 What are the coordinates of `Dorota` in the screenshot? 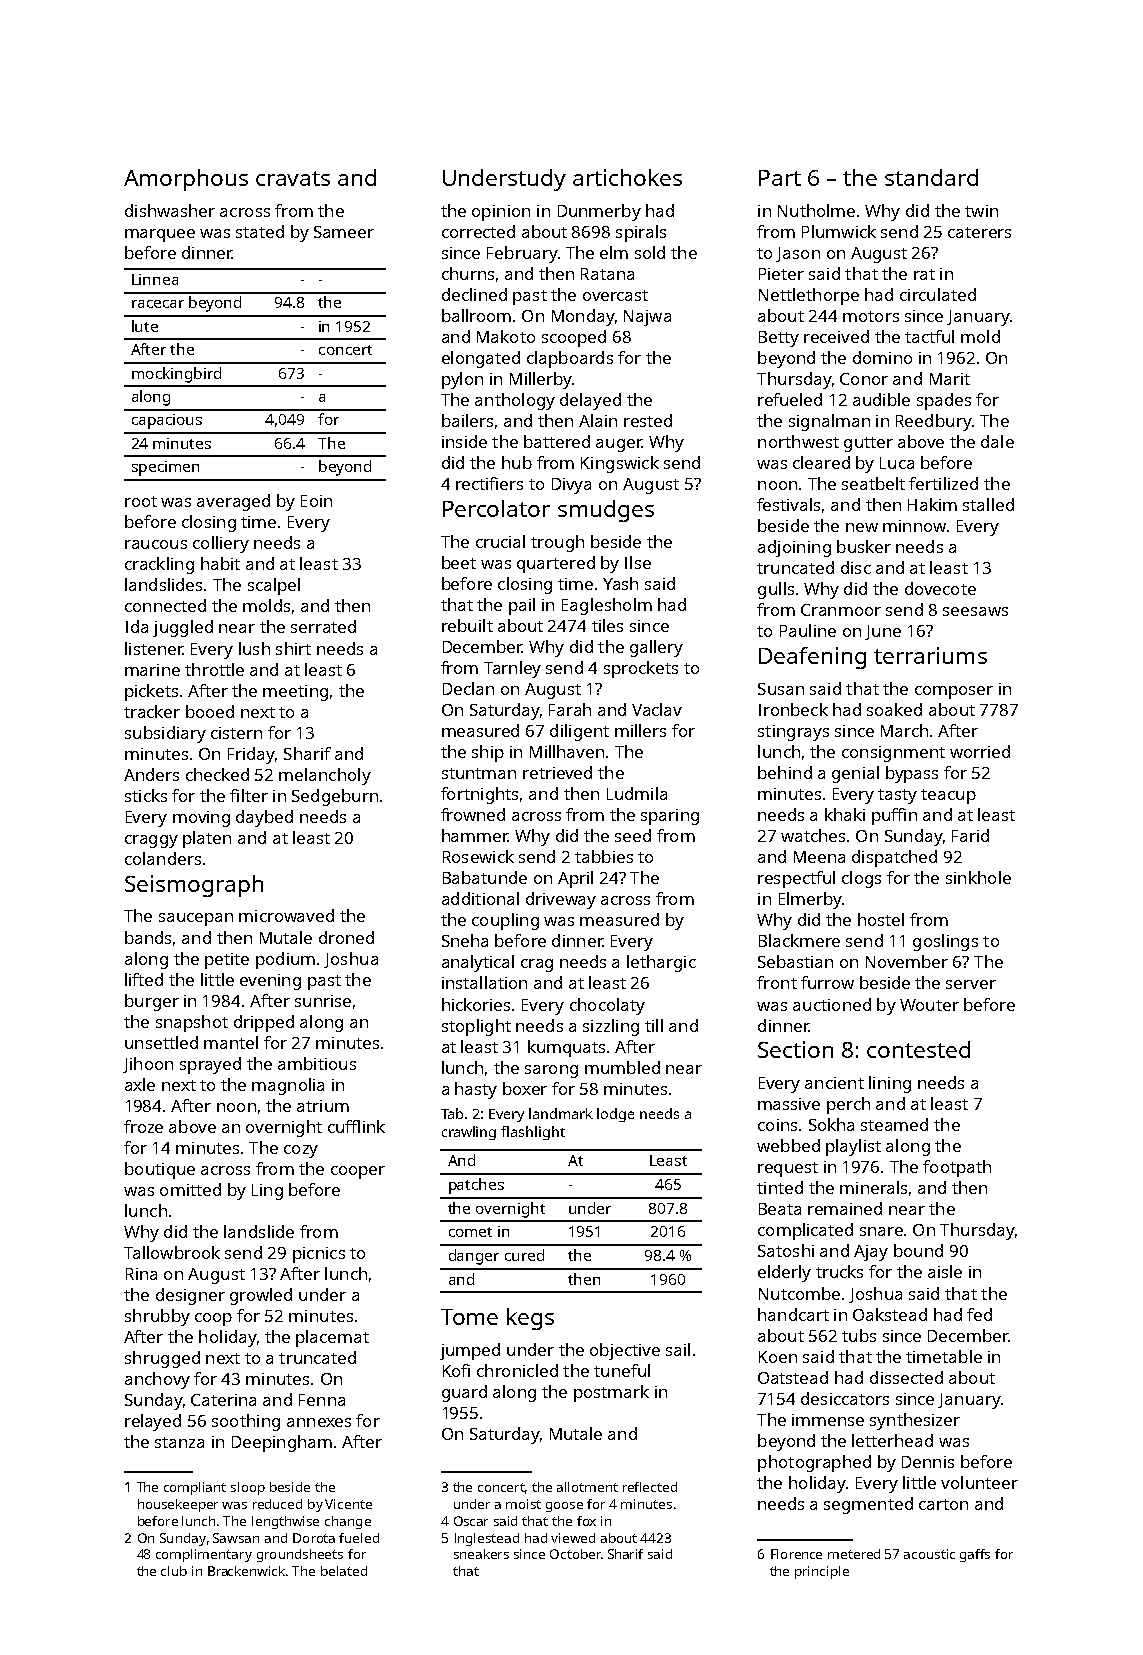 It's located at (314, 1538).
